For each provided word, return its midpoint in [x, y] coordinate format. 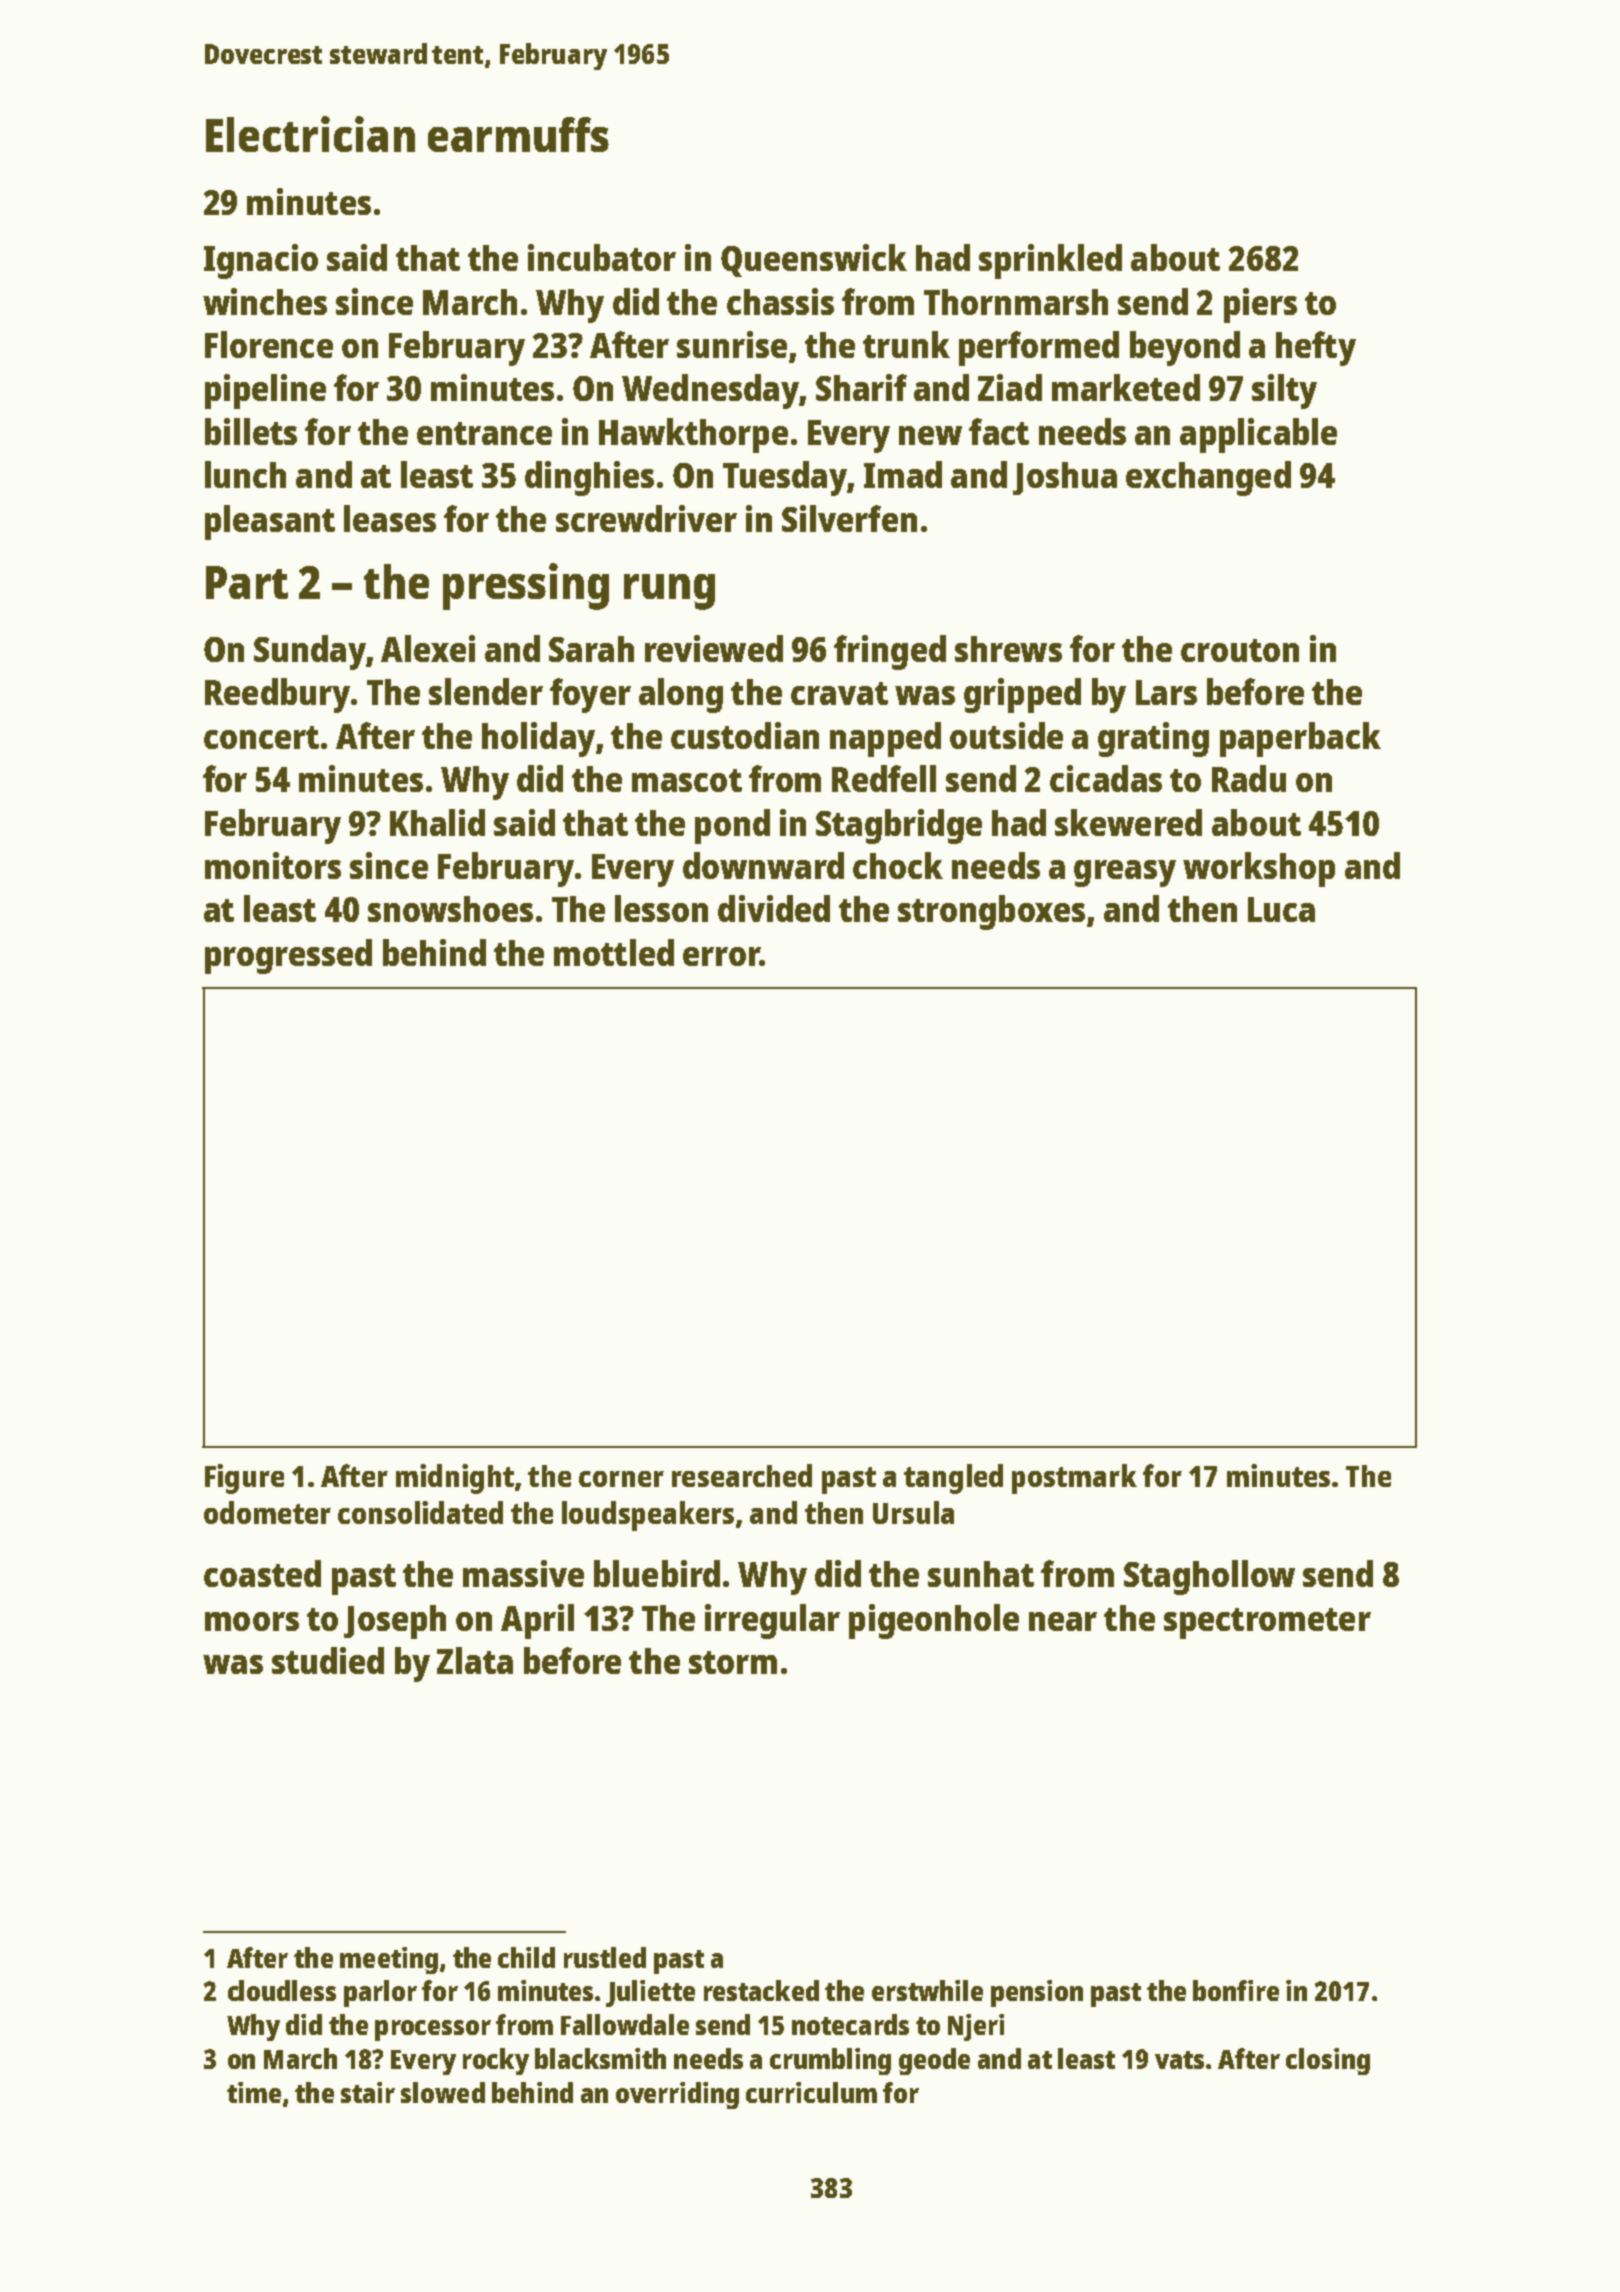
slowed [443, 2092]
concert [261, 737]
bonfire [1236, 1990]
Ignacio [261, 261]
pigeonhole [934, 1621]
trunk [906, 344]
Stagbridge [899, 826]
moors [252, 1621]
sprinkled [1050, 261]
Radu [1249, 778]
